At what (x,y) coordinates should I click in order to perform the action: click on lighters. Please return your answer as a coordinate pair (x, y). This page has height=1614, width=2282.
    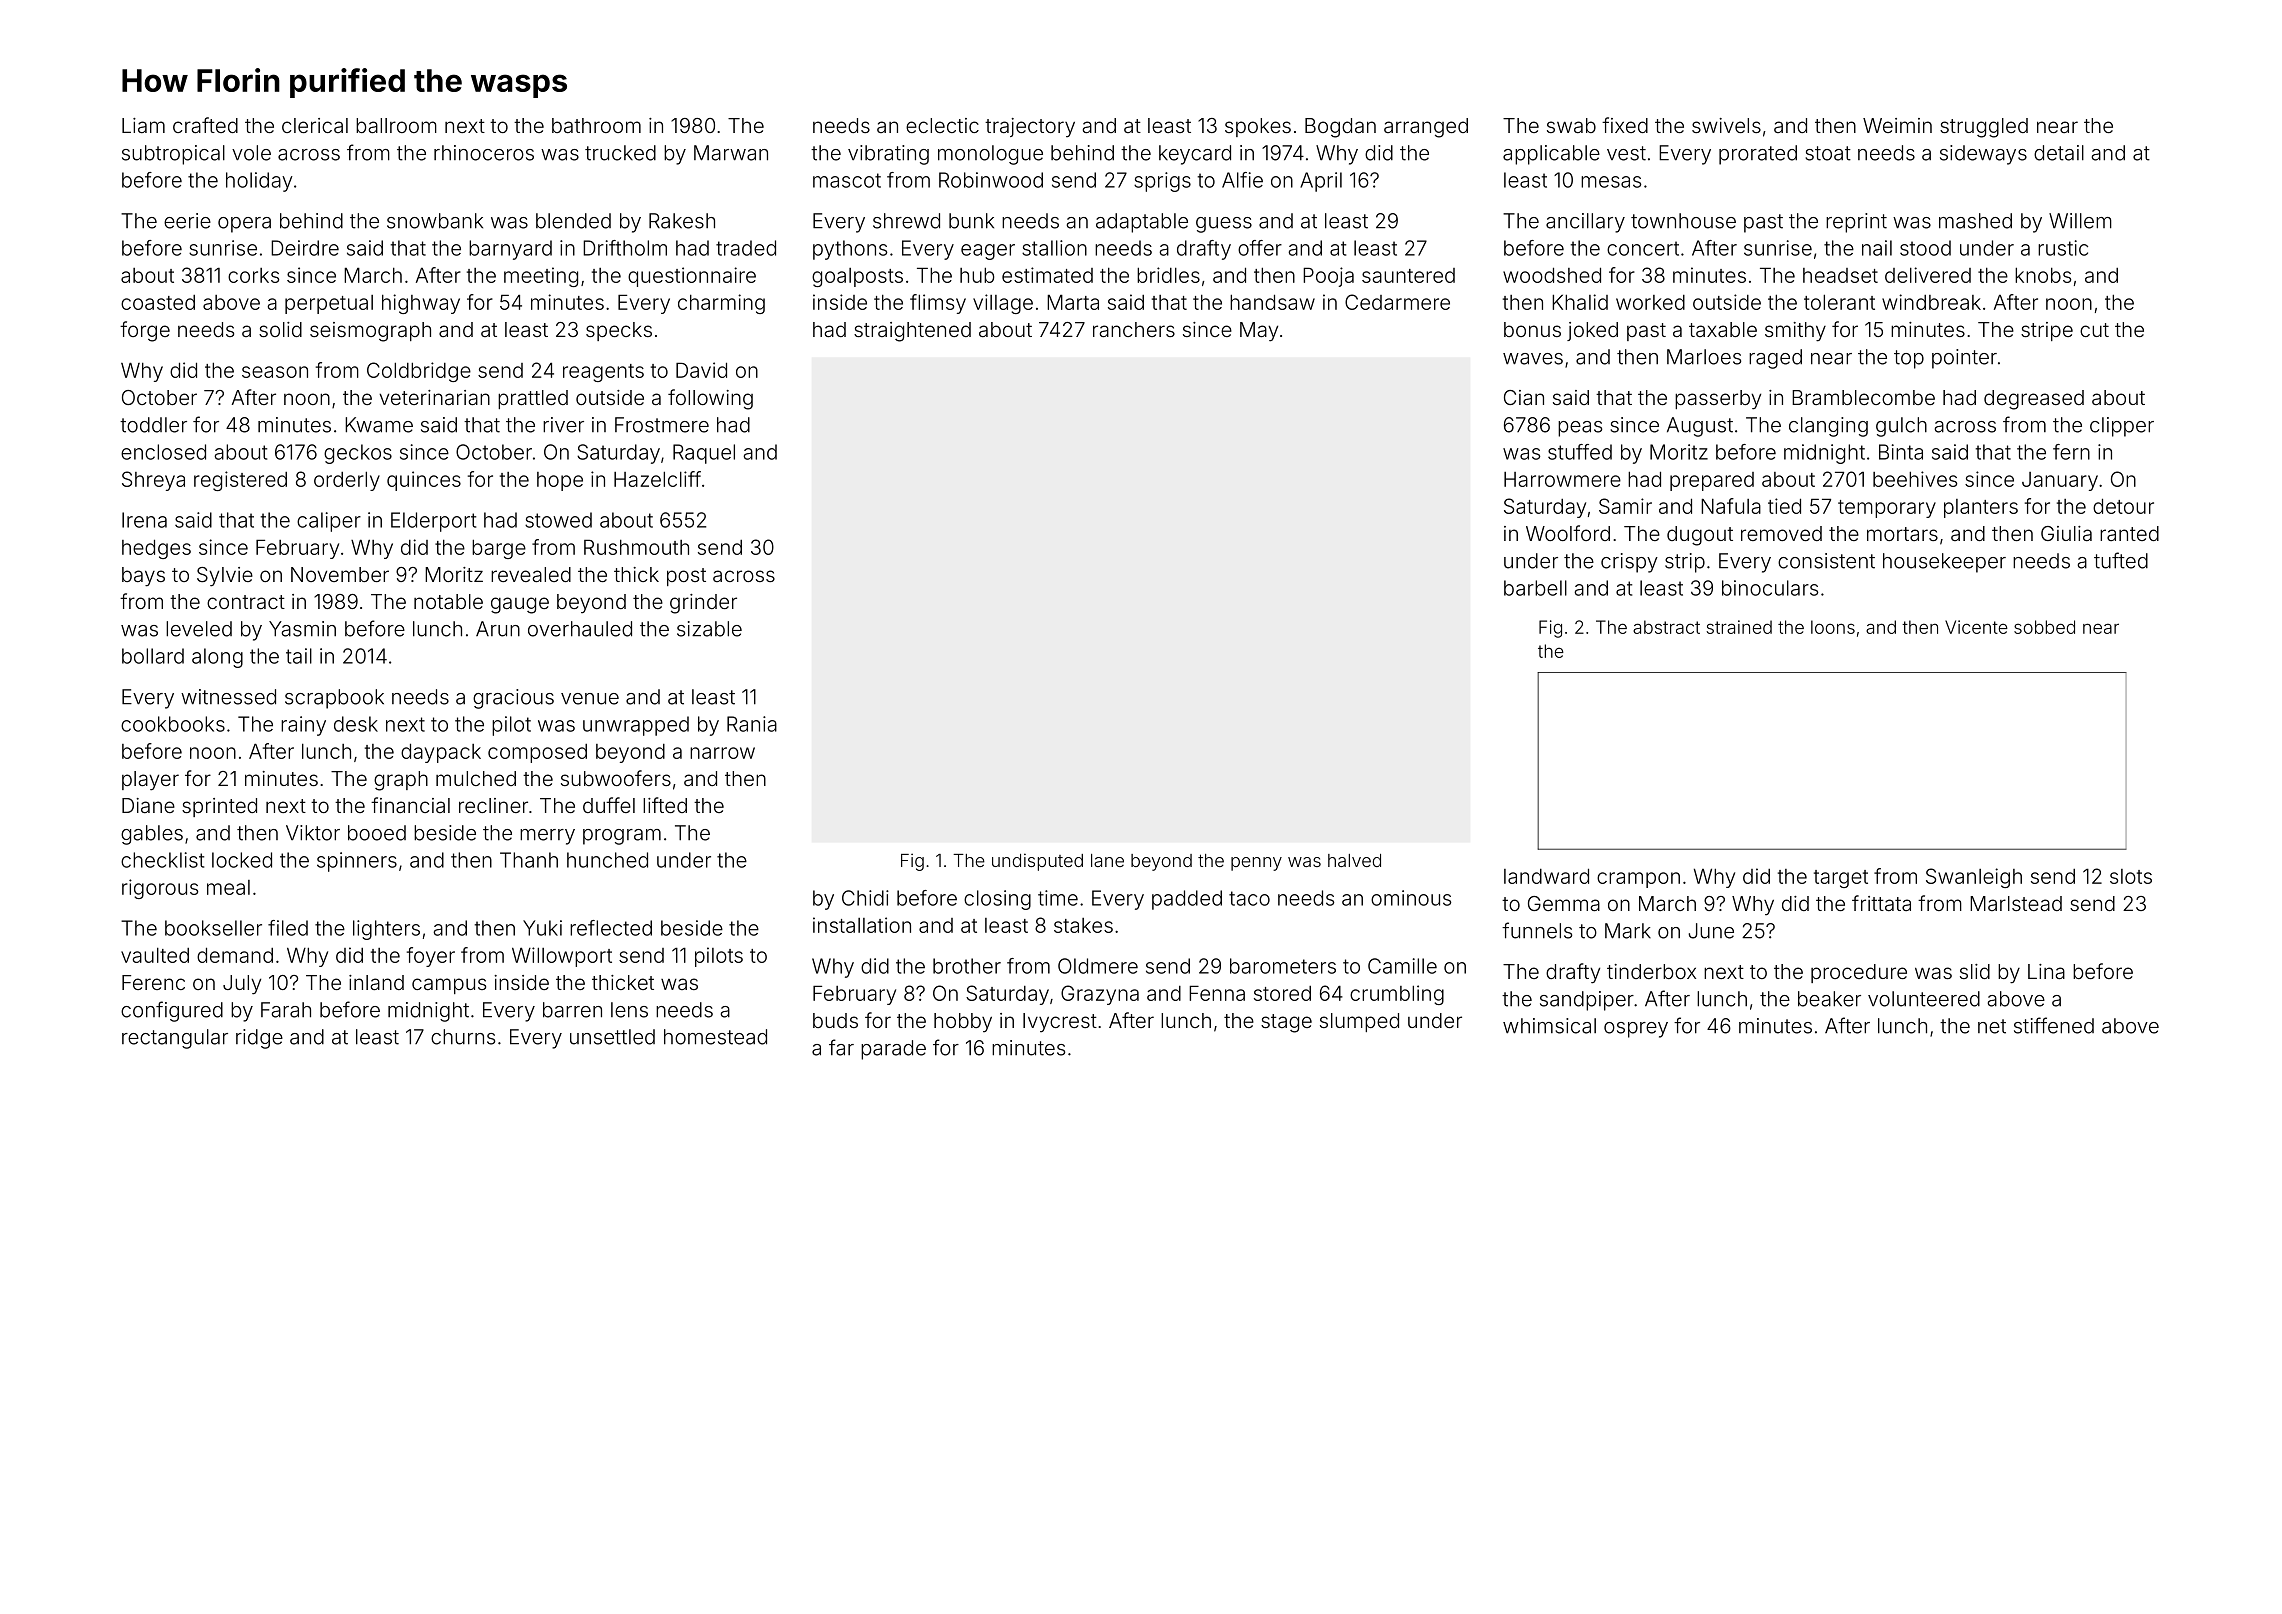
    Looking at the image, I should click on (386, 930).
